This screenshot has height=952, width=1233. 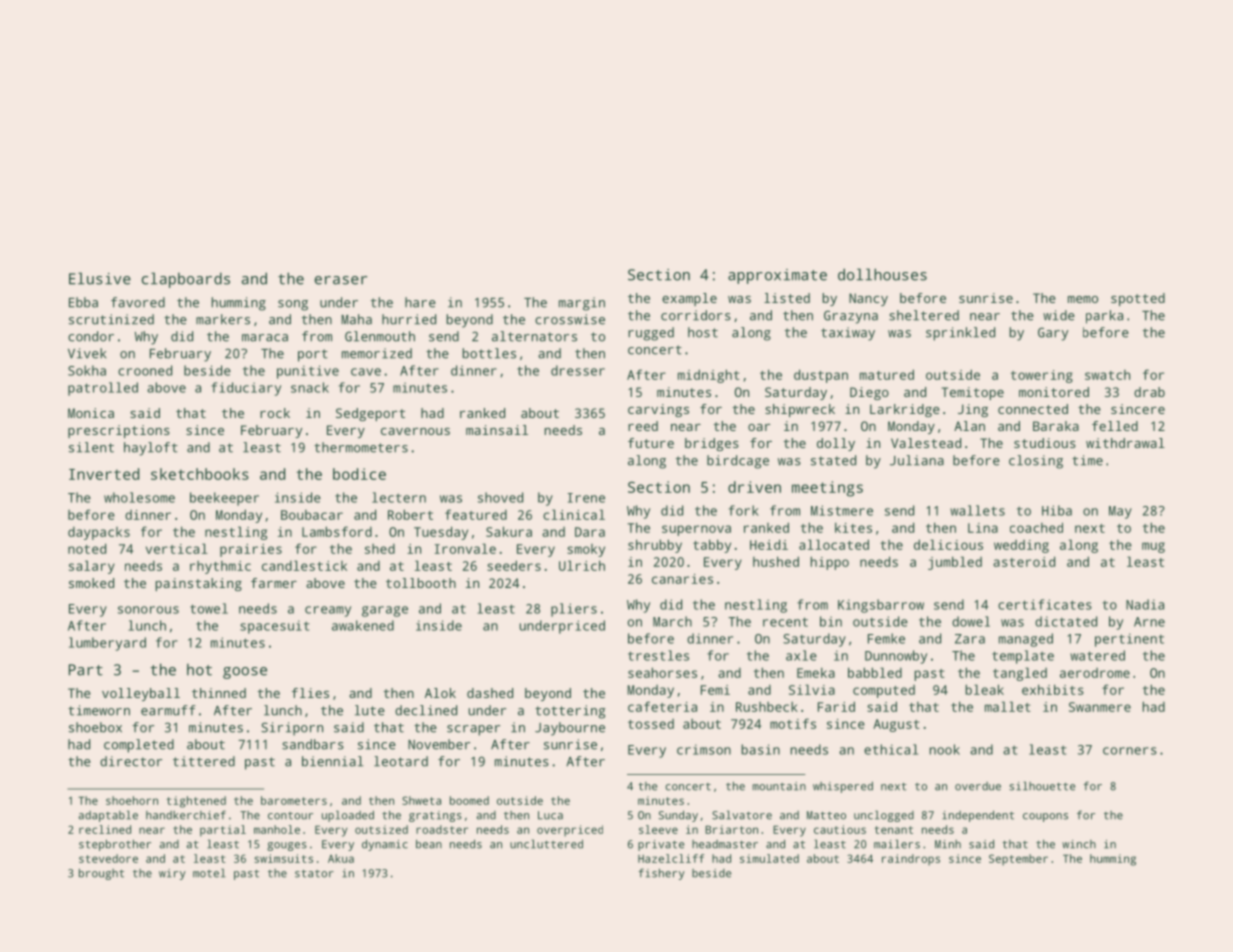 I want to click on clapboards, so click(x=186, y=280).
